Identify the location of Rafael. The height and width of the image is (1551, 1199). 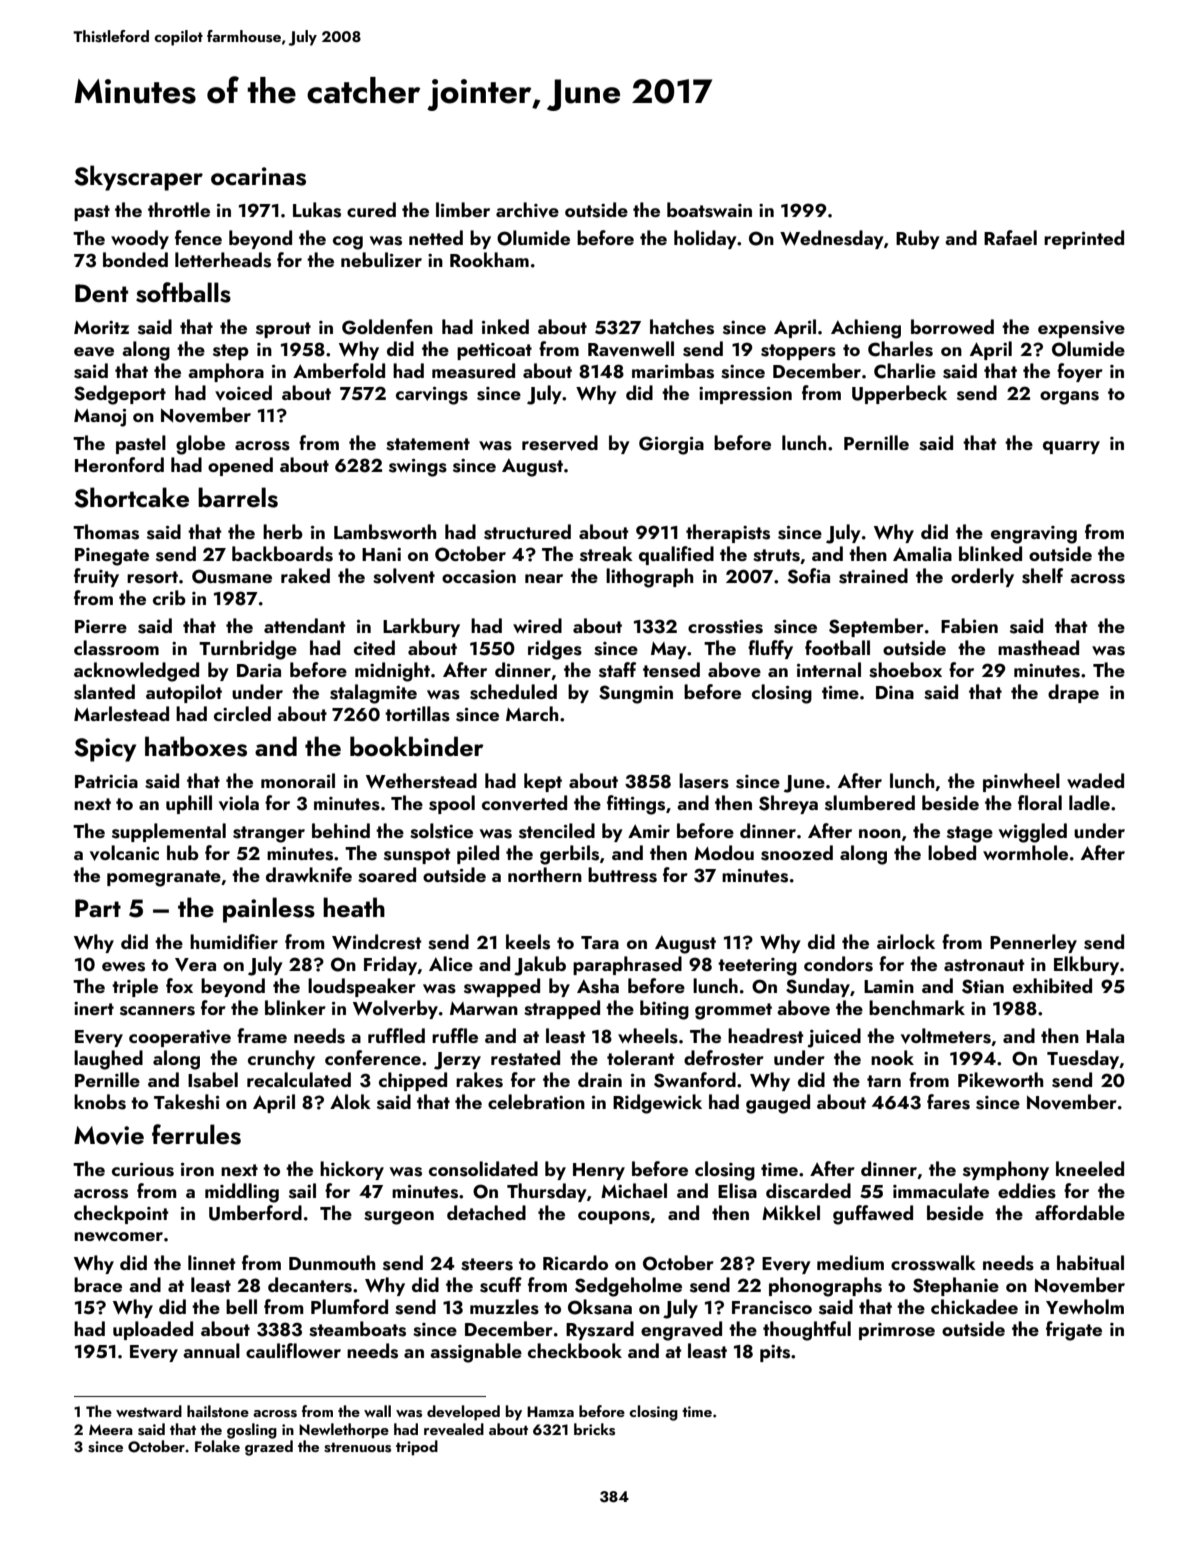
(1010, 237).
